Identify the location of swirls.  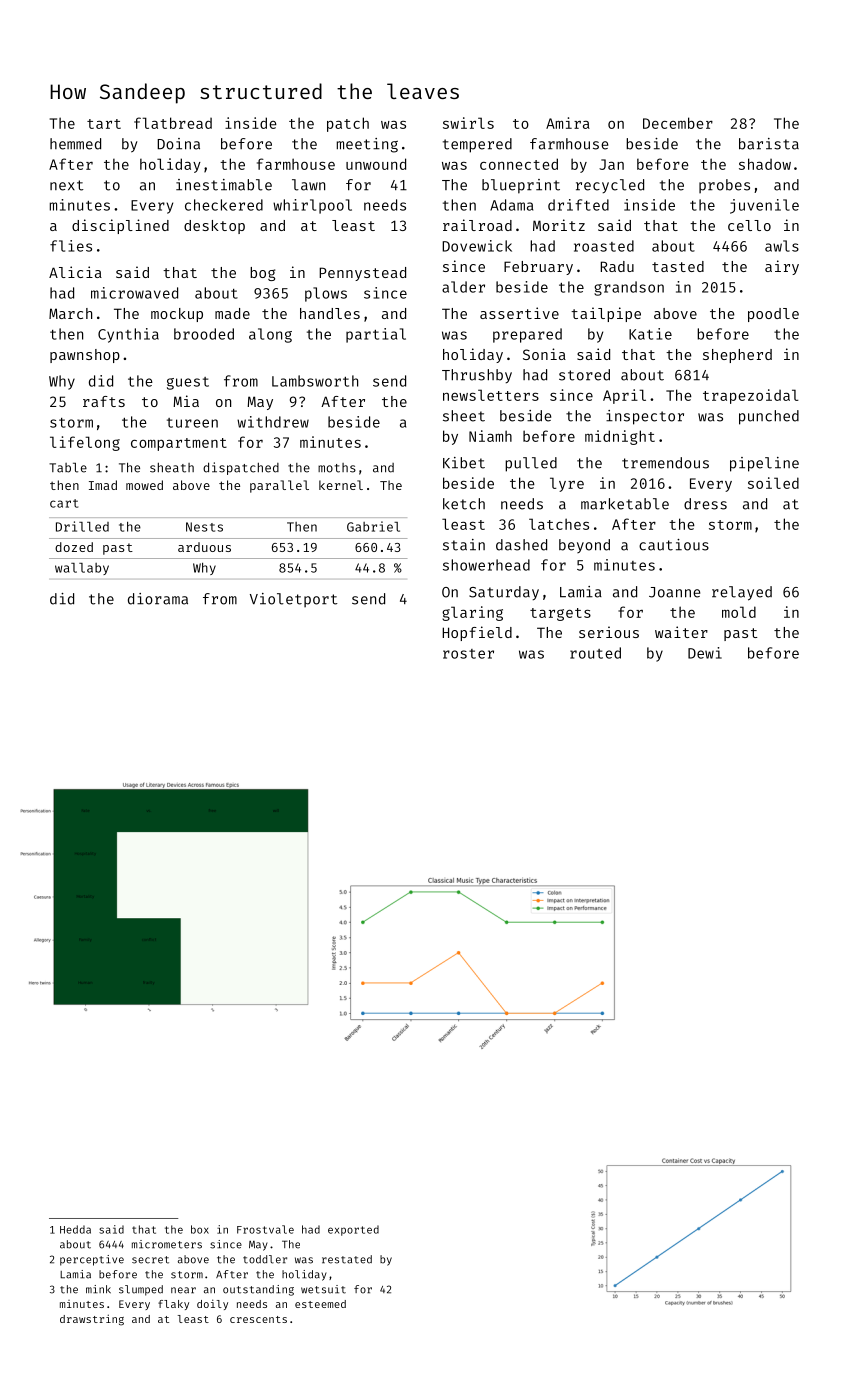
(468, 123).
